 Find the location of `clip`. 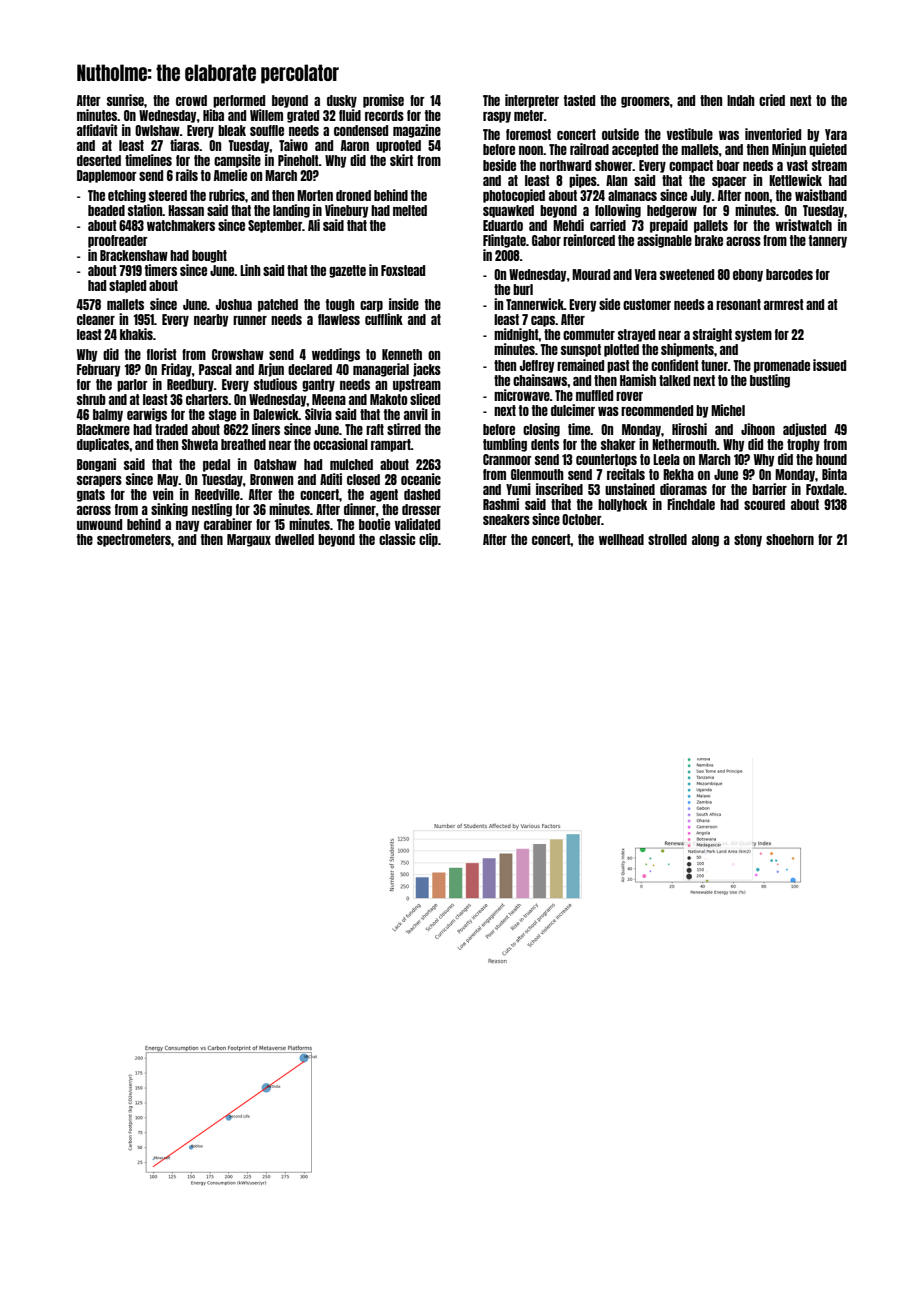

clip is located at coordinates (428, 540).
